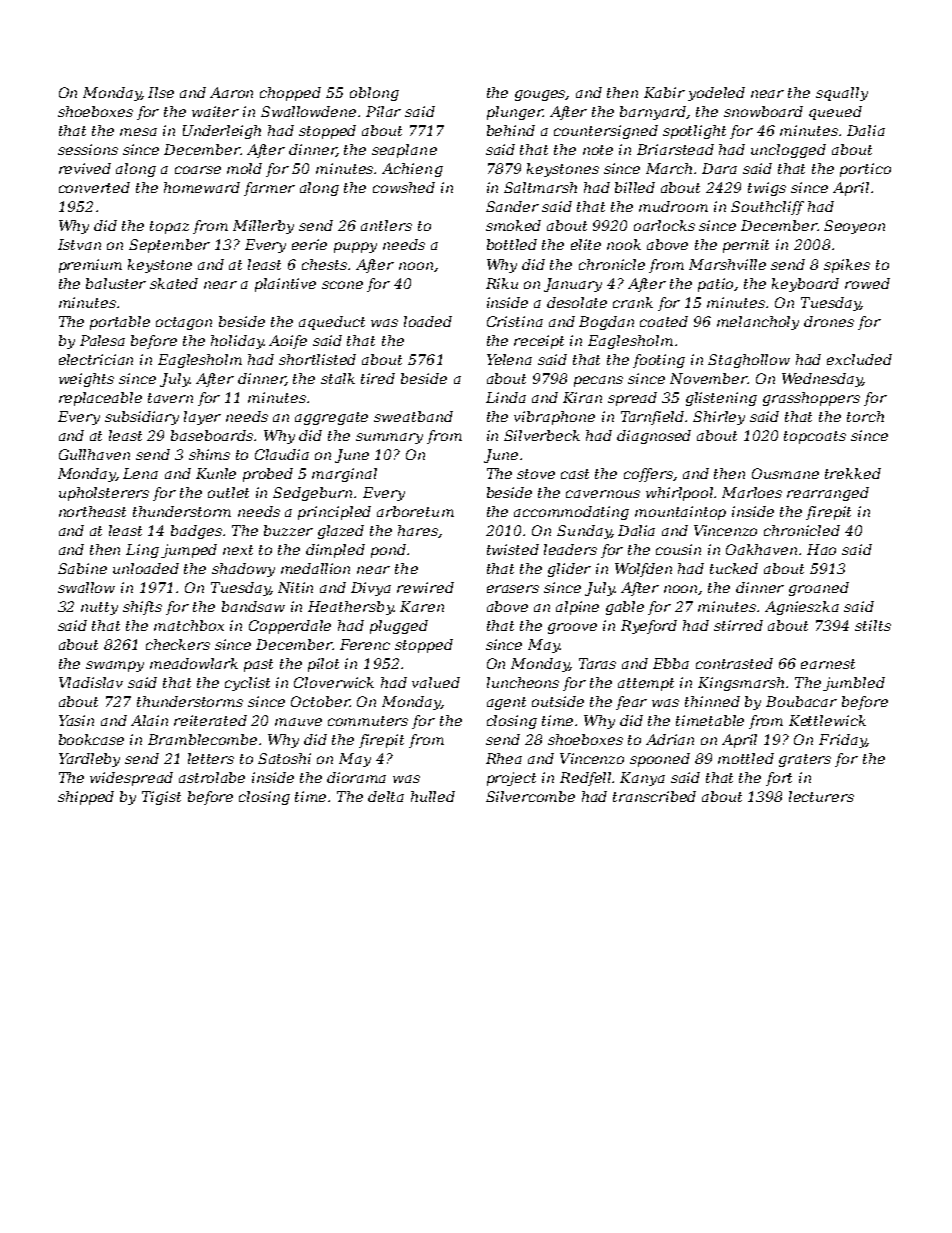 Image resolution: width=952 pixels, height=1233 pixels. What do you see at coordinates (678, 549) in the document?
I see `cousin` at bounding box center [678, 549].
